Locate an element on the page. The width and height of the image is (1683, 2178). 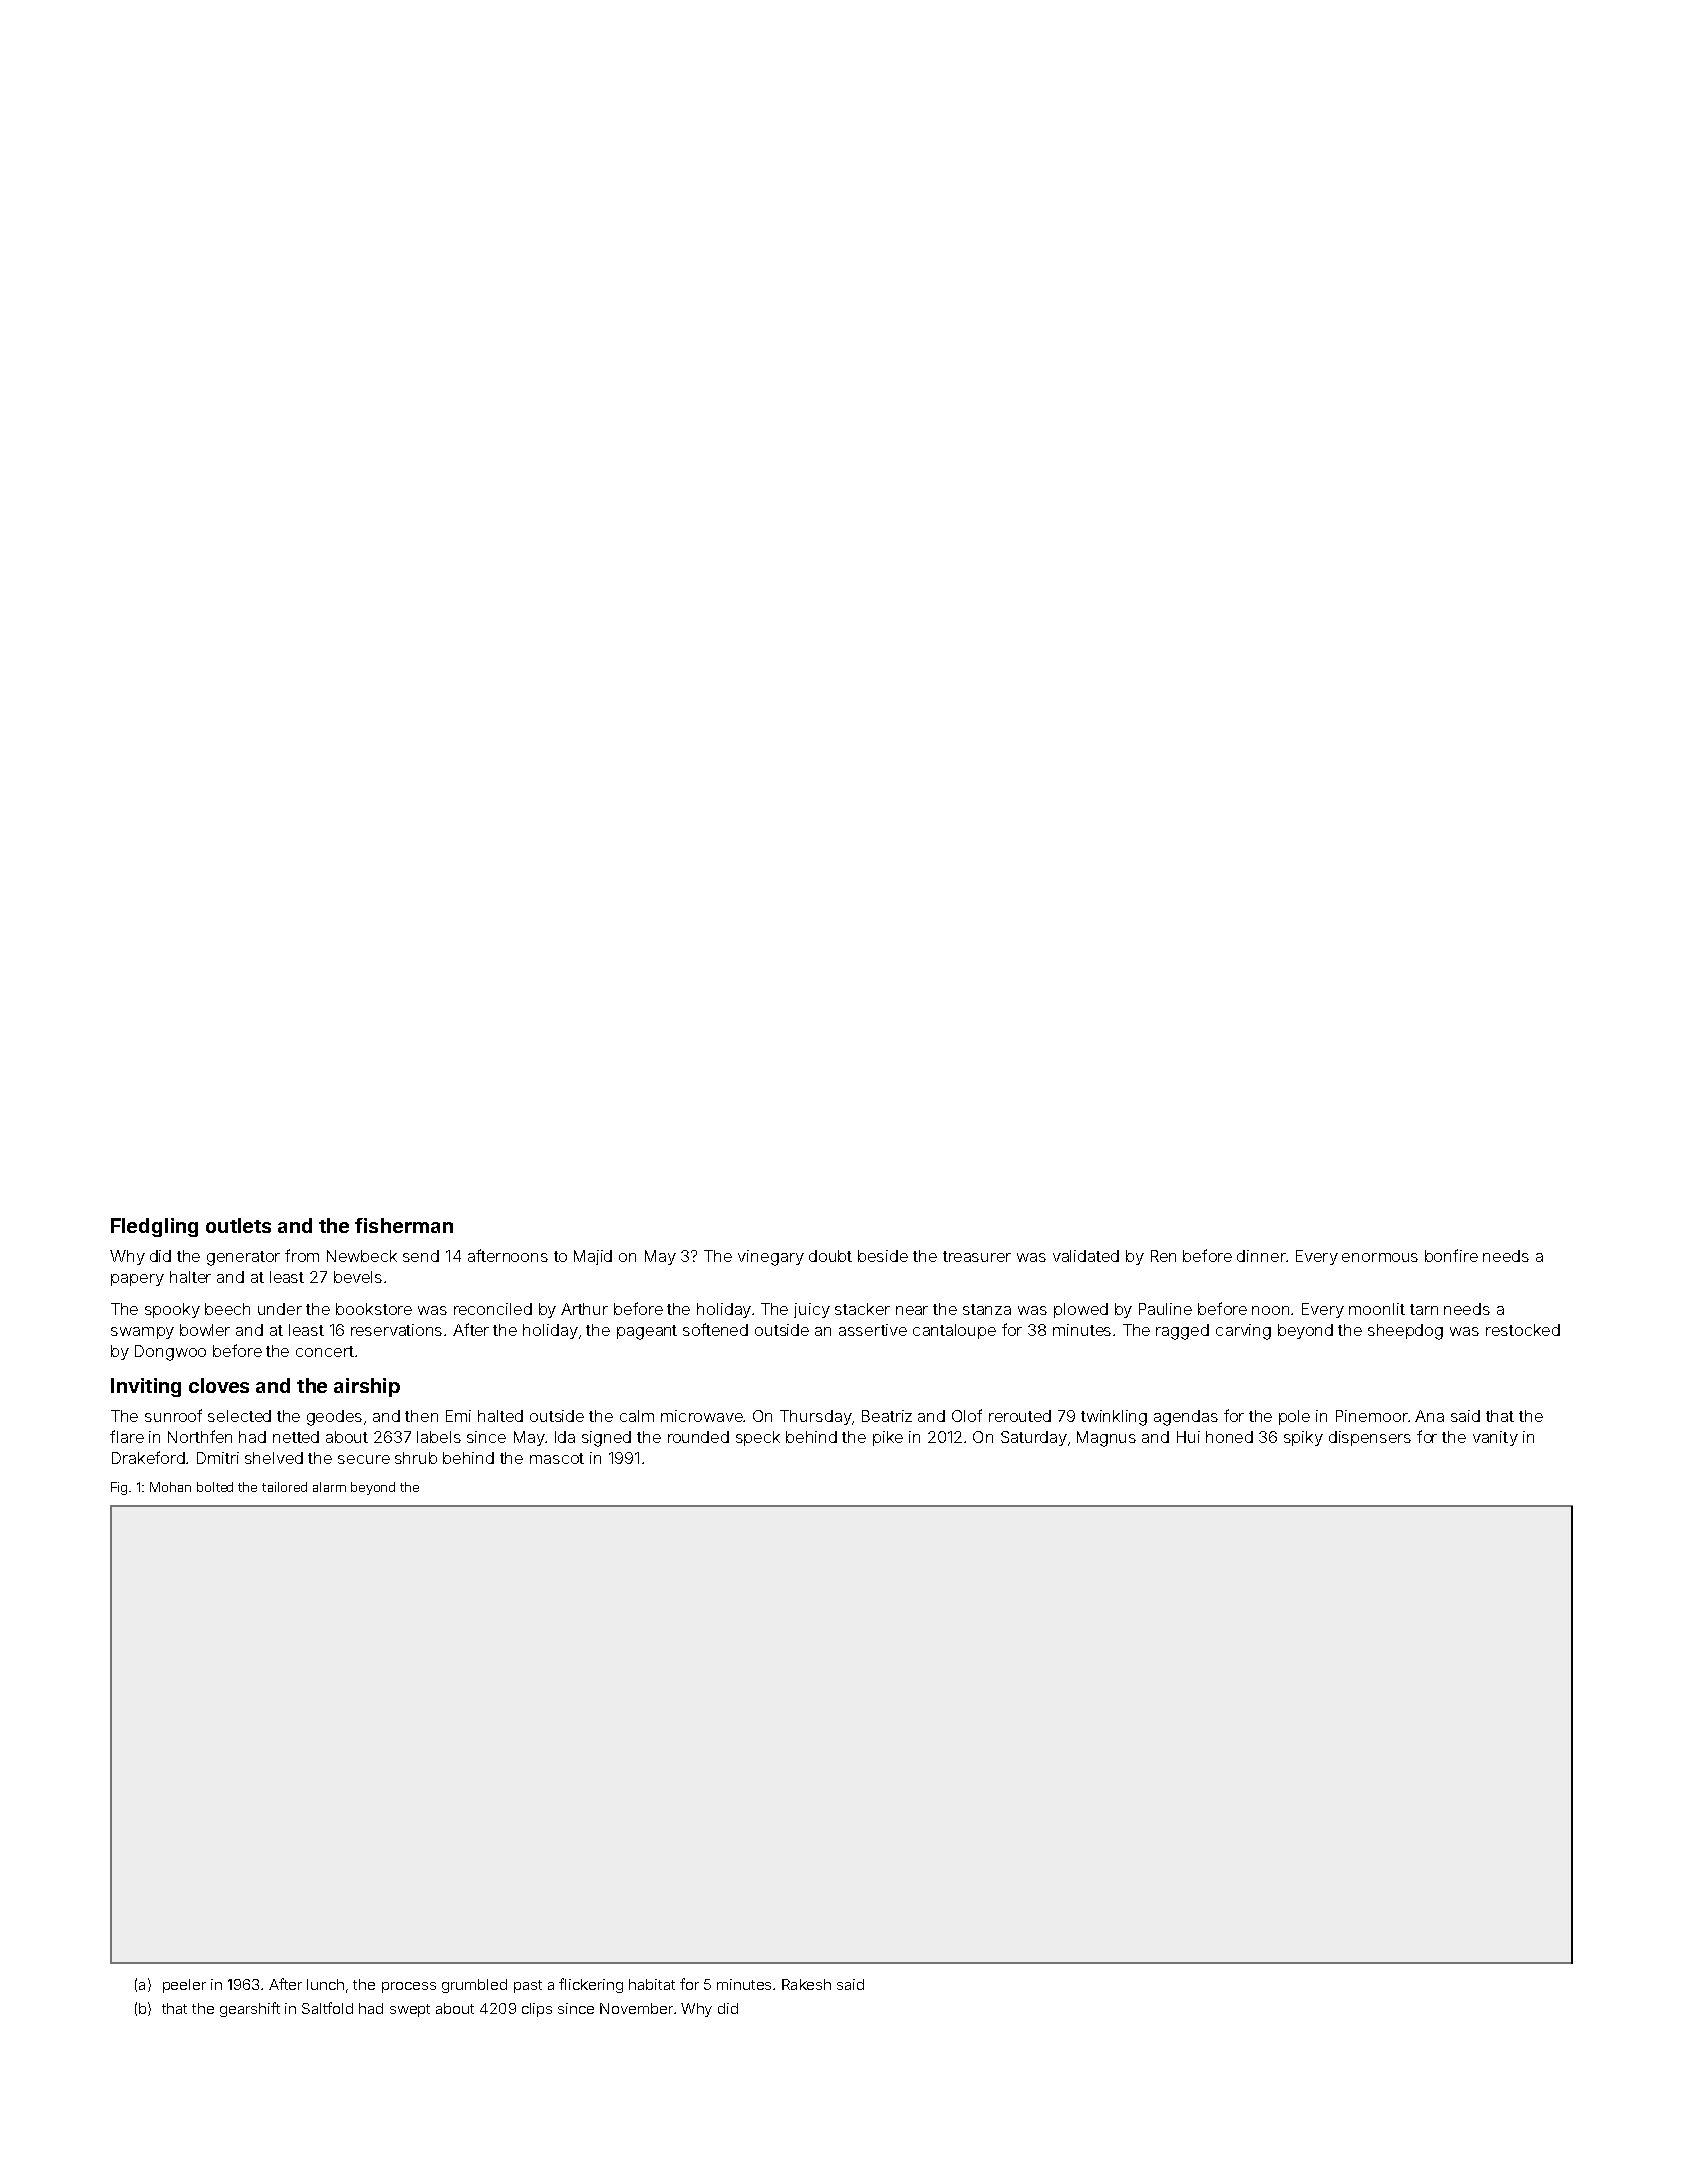
vanity is located at coordinates (1495, 1438).
